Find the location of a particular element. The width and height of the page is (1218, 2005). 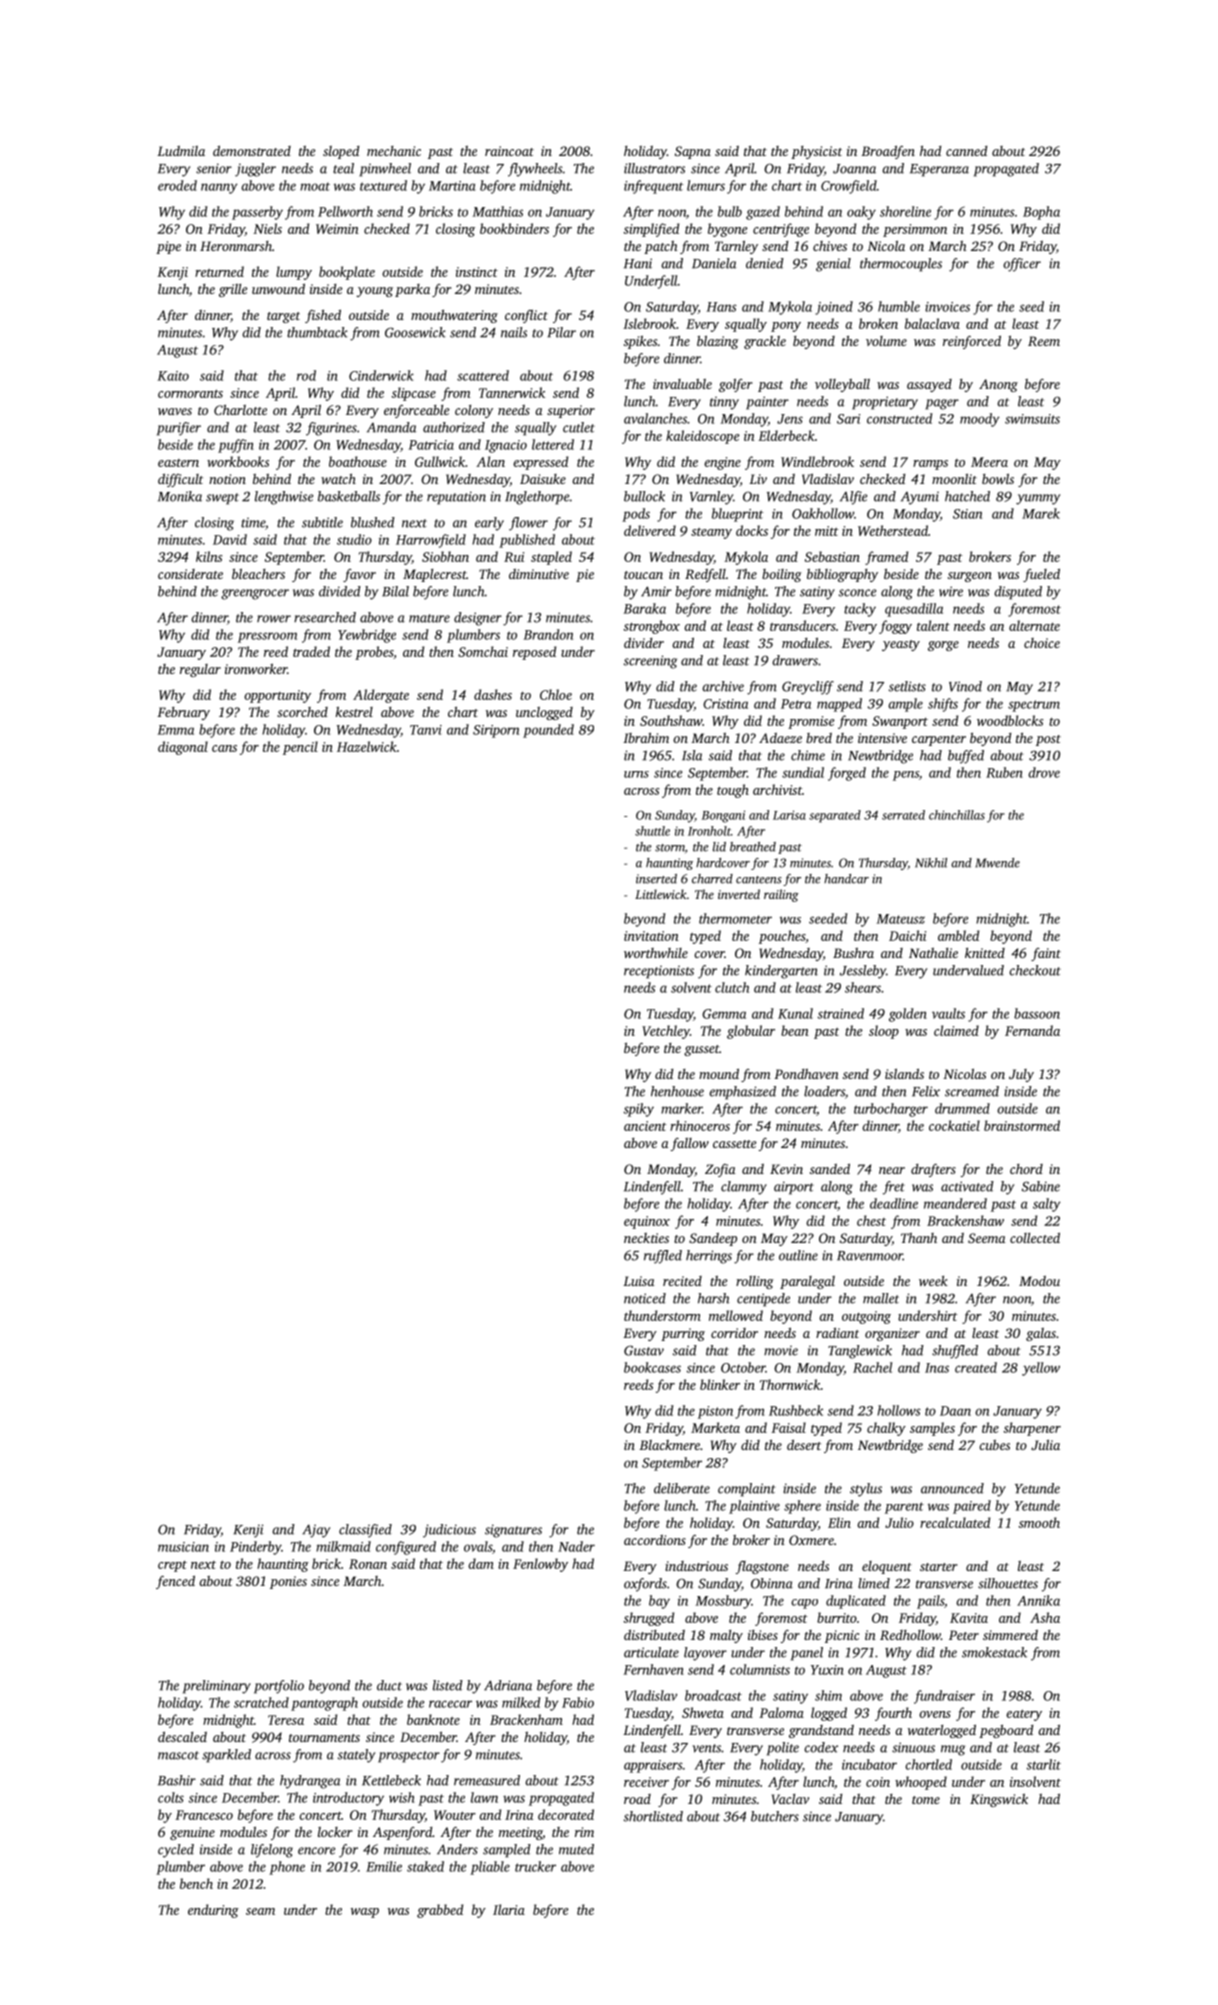

handcar is located at coordinates (846, 879).
